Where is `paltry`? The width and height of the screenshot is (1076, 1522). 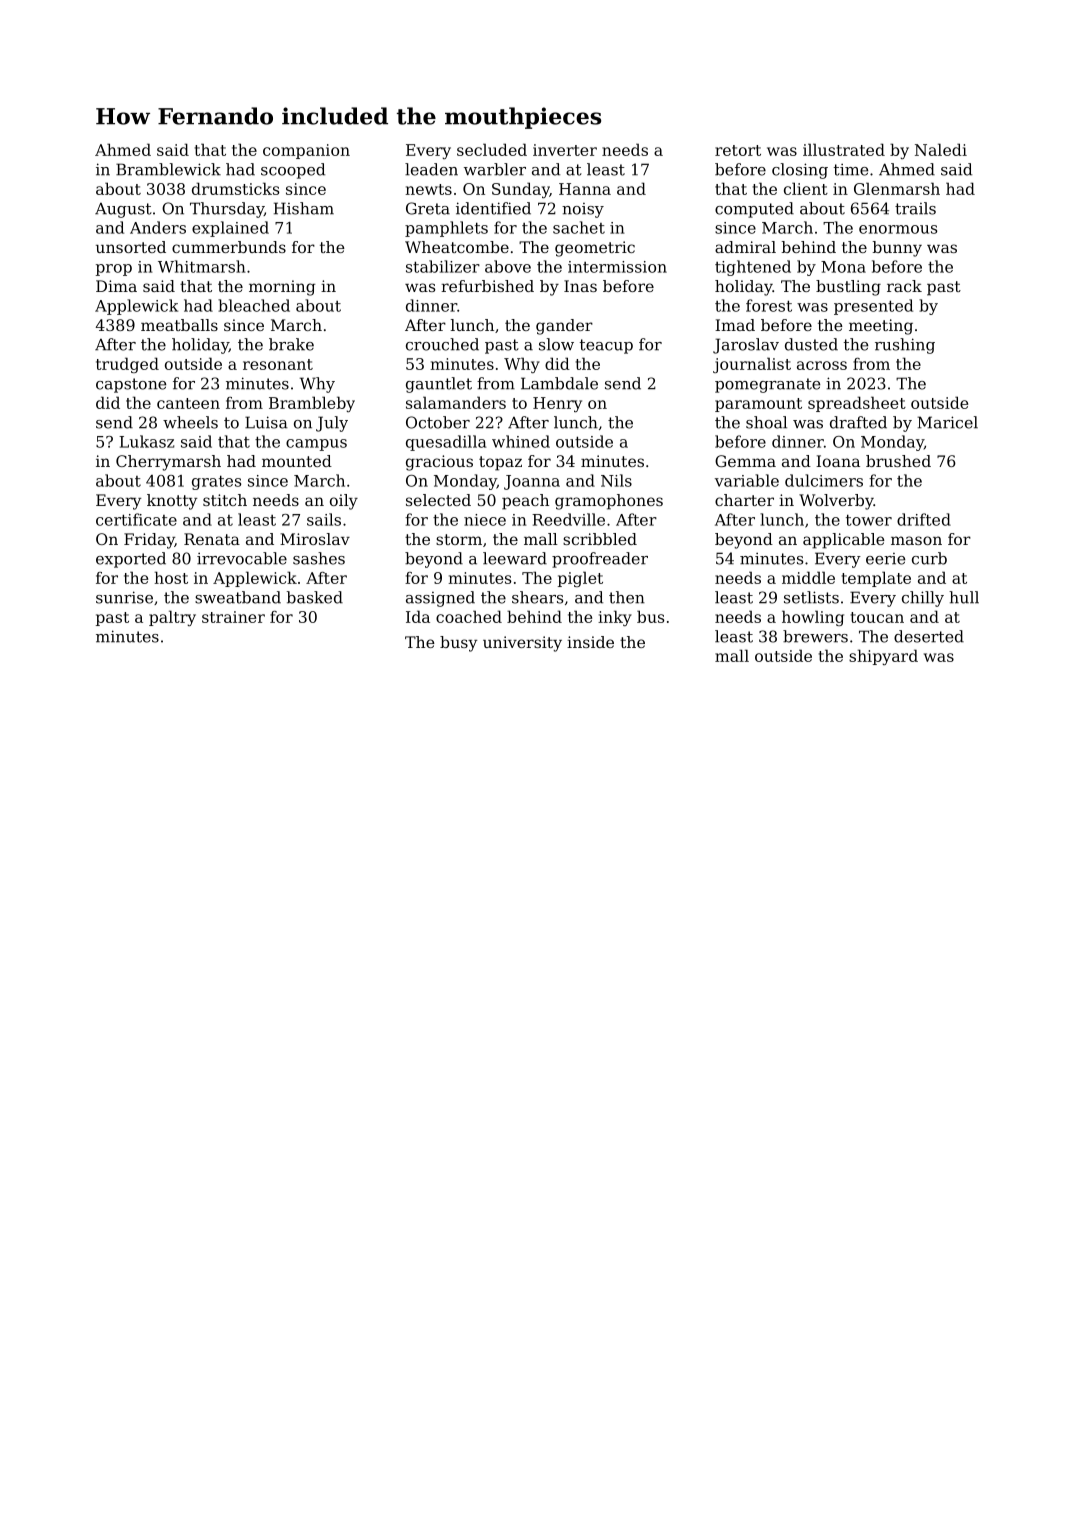
paltry is located at coordinates (172, 618).
